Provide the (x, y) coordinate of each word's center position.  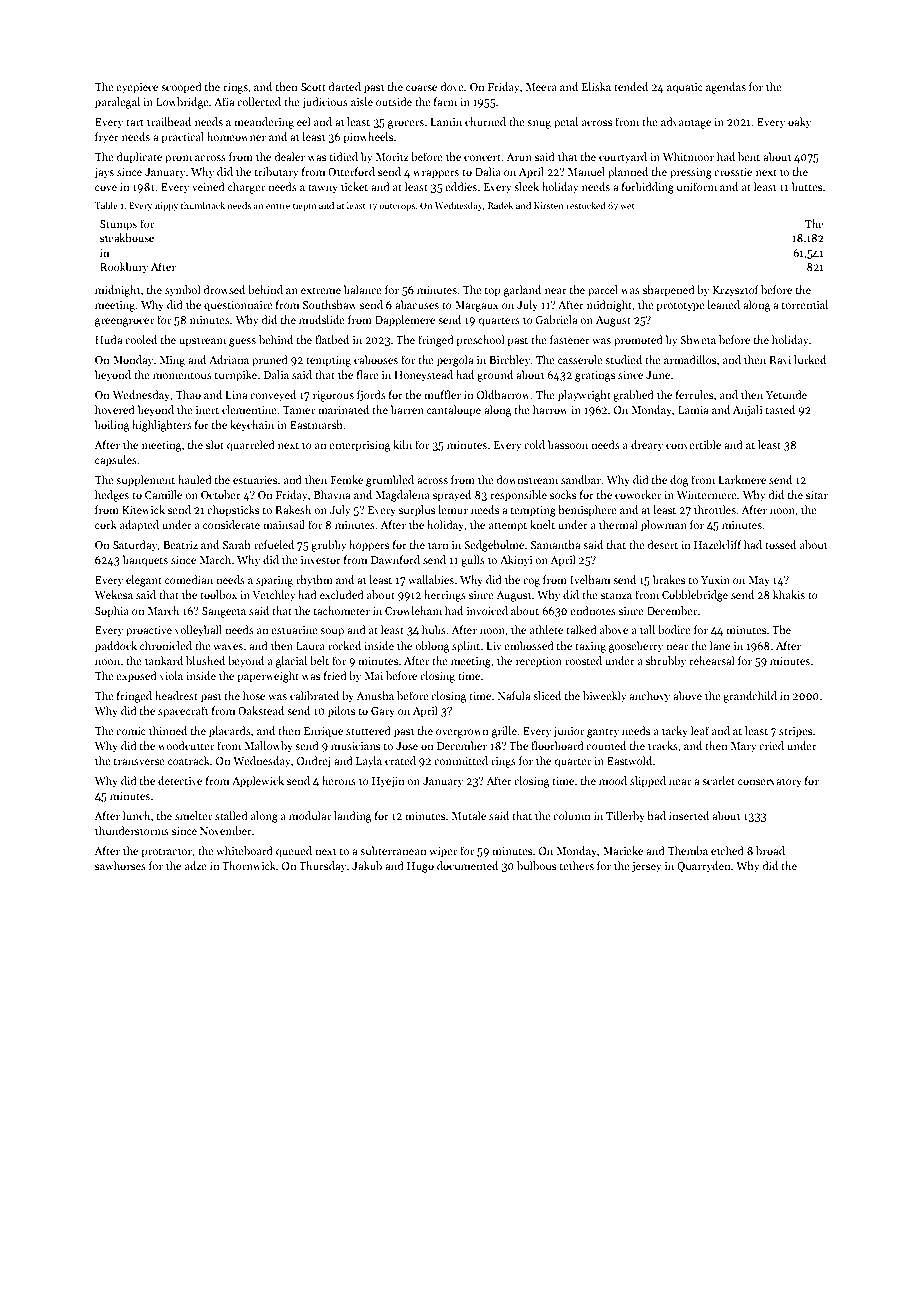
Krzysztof (735, 291)
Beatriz (180, 545)
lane (720, 645)
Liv (494, 646)
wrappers (436, 174)
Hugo (420, 867)
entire (278, 205)
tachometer (341, 610)
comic (131, 731)
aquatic (685, 88)
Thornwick (249, 865)
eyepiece (137, 88)
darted (345, 86)
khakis (789, 594)
